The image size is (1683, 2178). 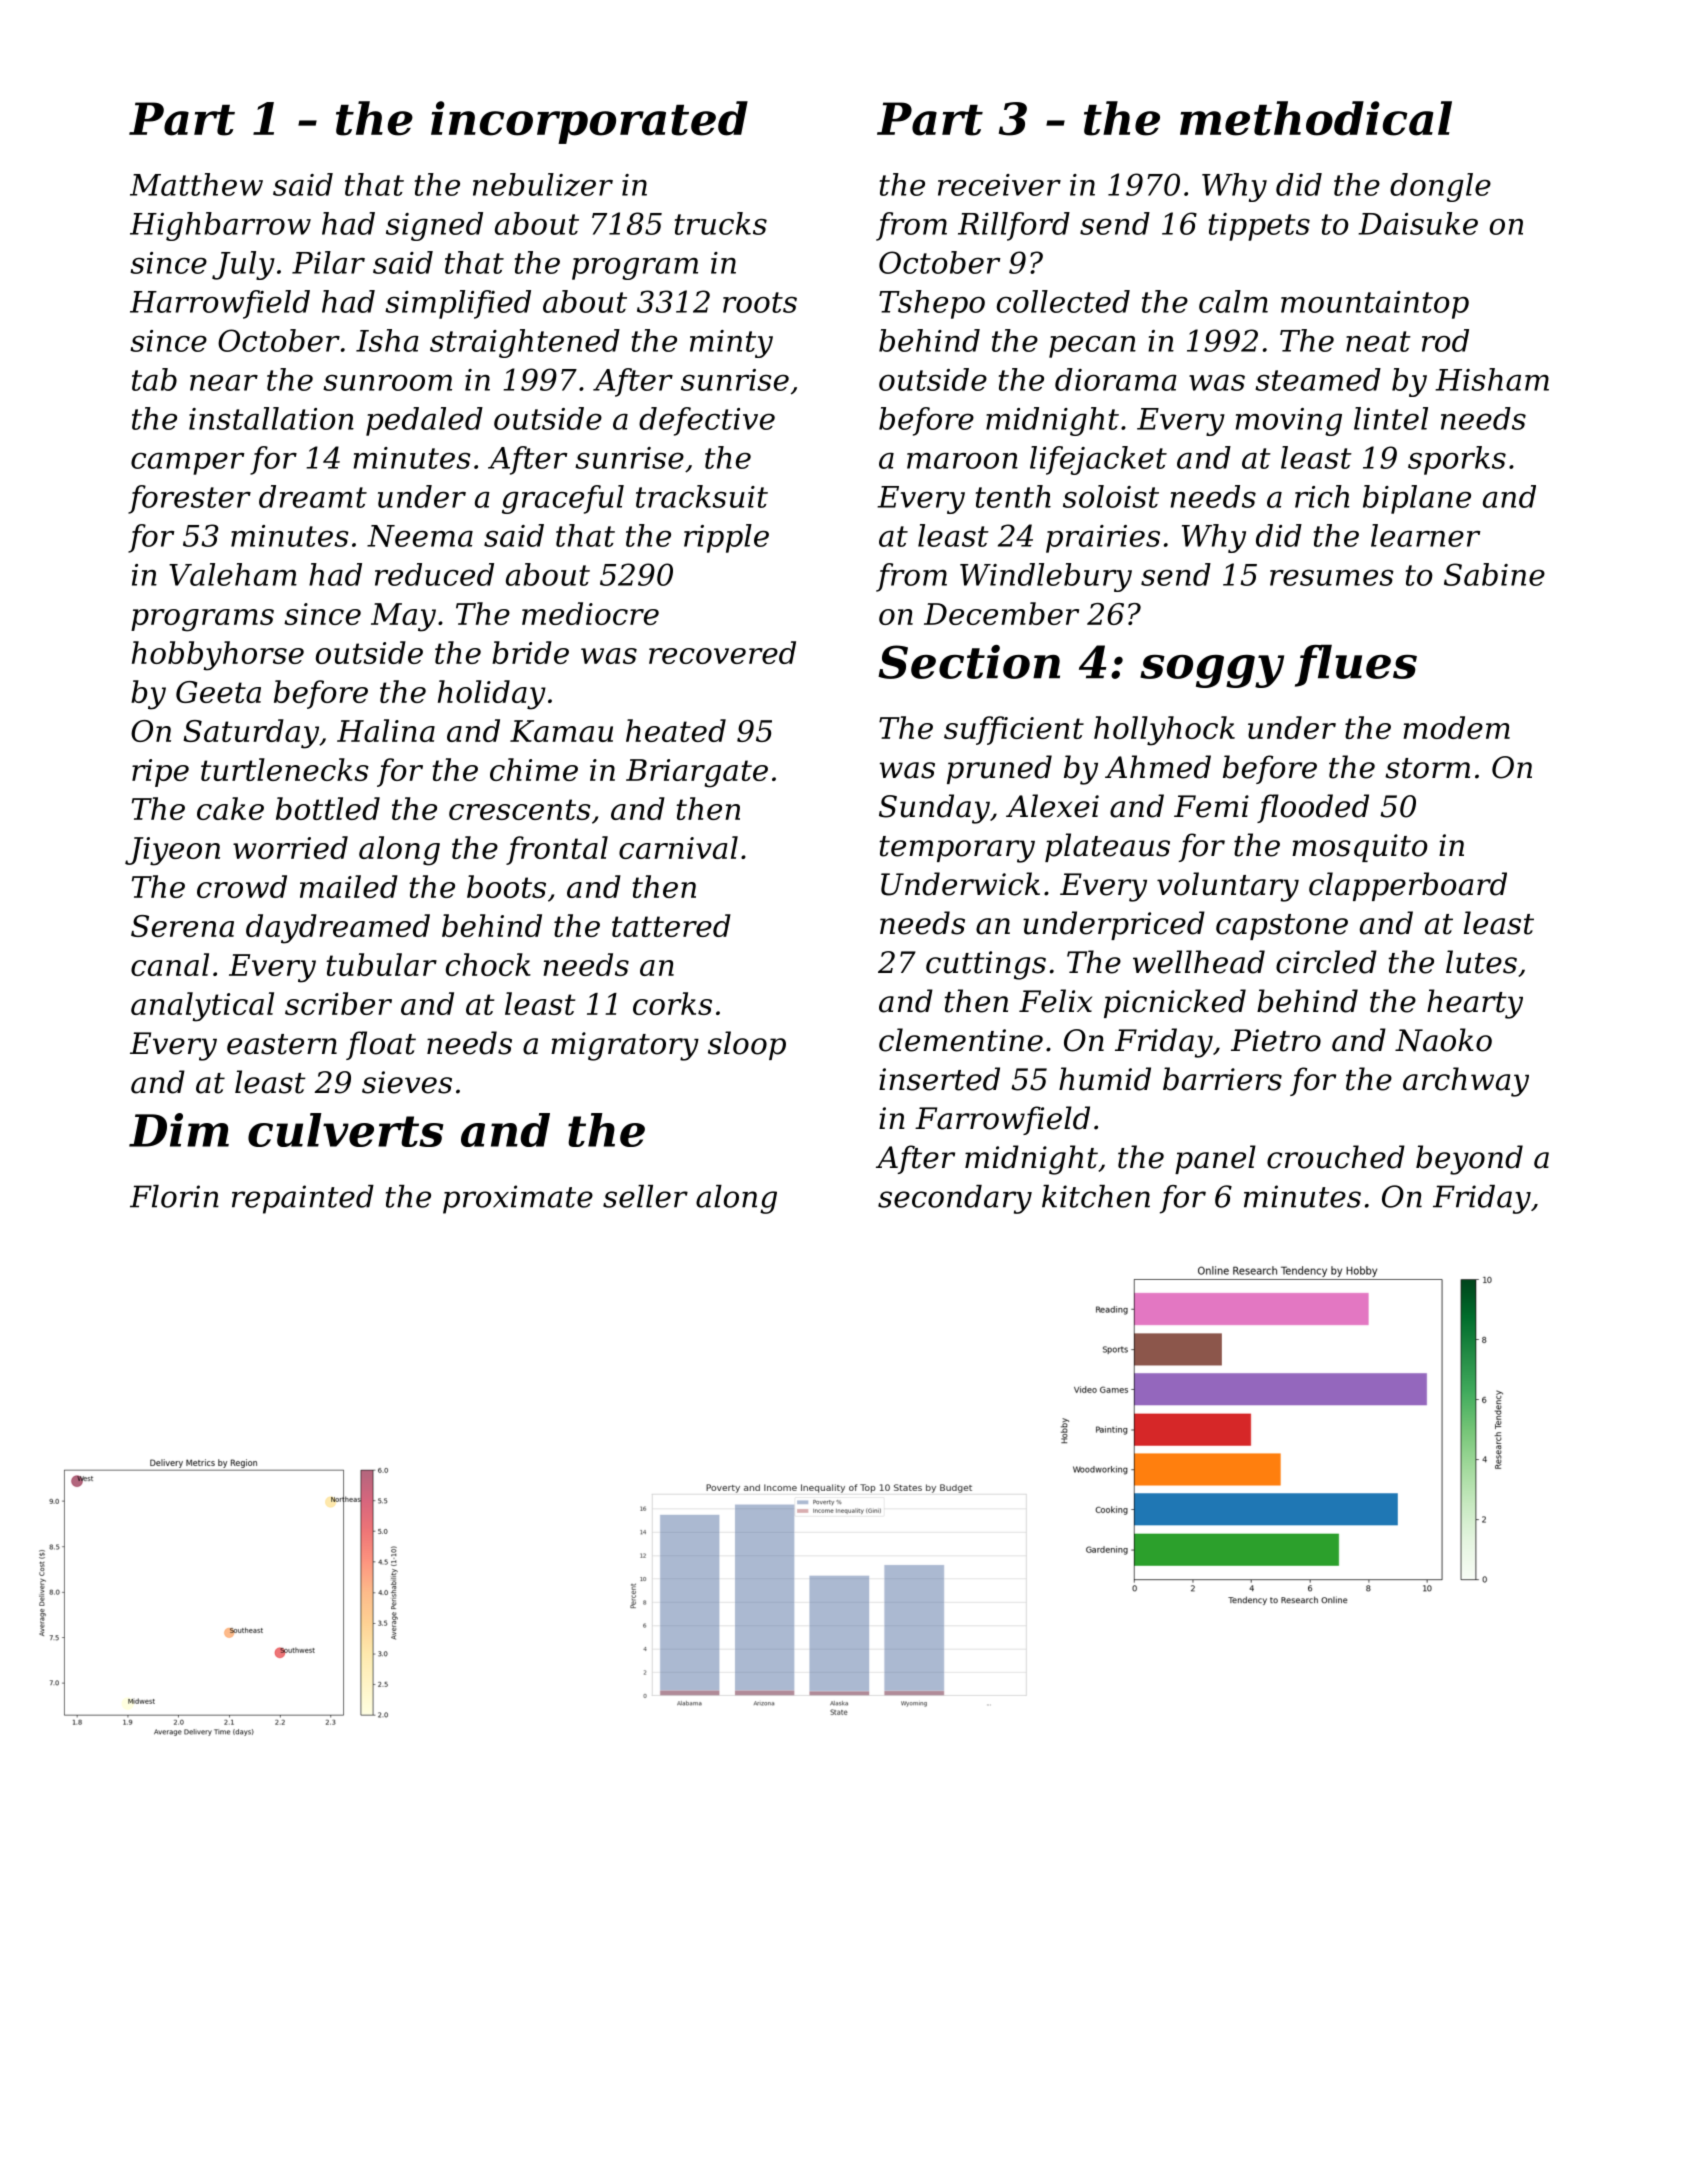 What do you see at coordinates (999, 185) in the screenshot?
I see `receiver` at bounding box center [999, 185].
